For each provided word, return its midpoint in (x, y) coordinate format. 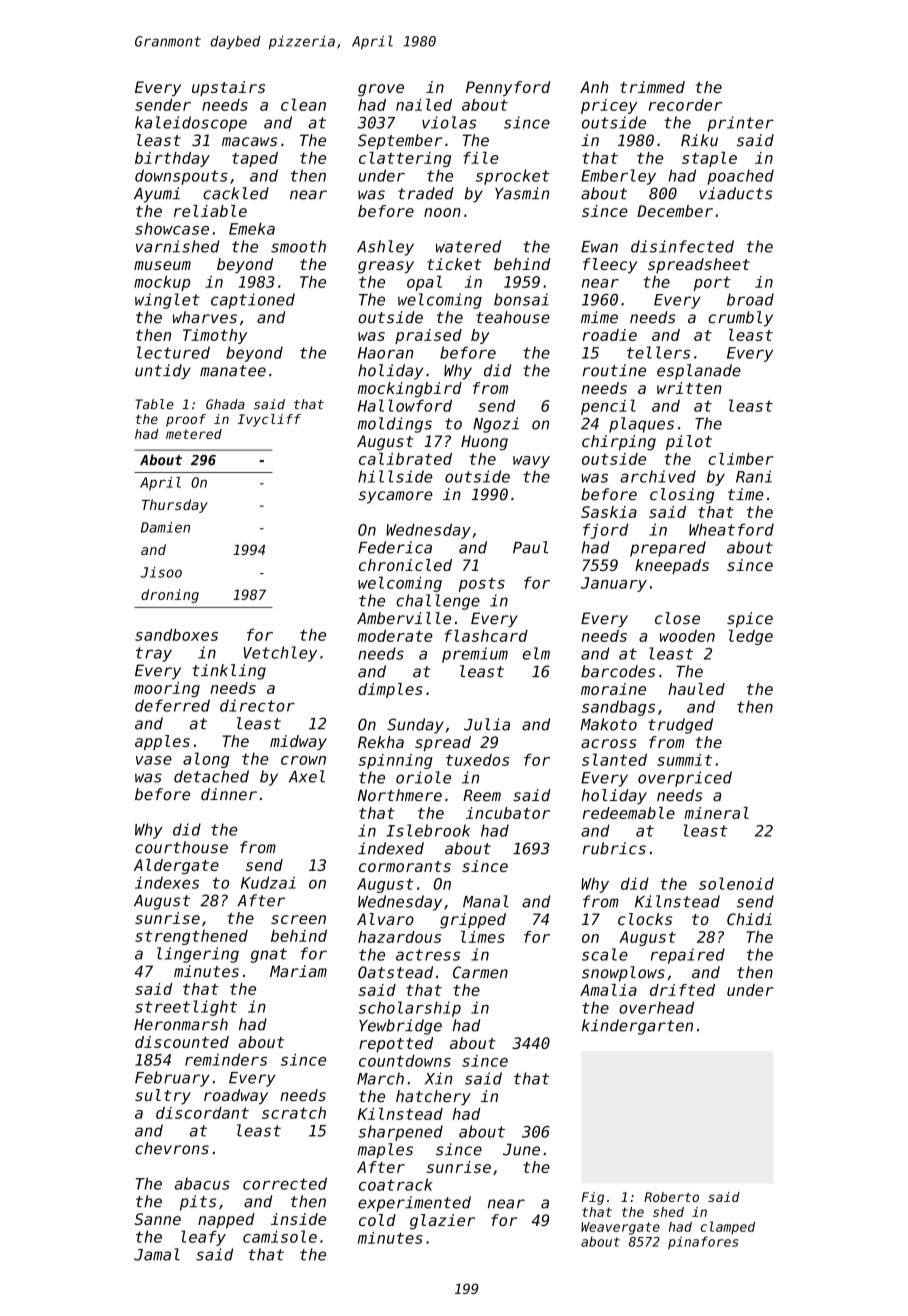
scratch (294, 1113)
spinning (396, 761)
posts (482, 584)
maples (385, 1151)
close (677, 618)
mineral (716, 813)
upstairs (228, 88)
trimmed (652, 87)
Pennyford (508, 88)
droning (170, 596)
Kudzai (268, 882)
